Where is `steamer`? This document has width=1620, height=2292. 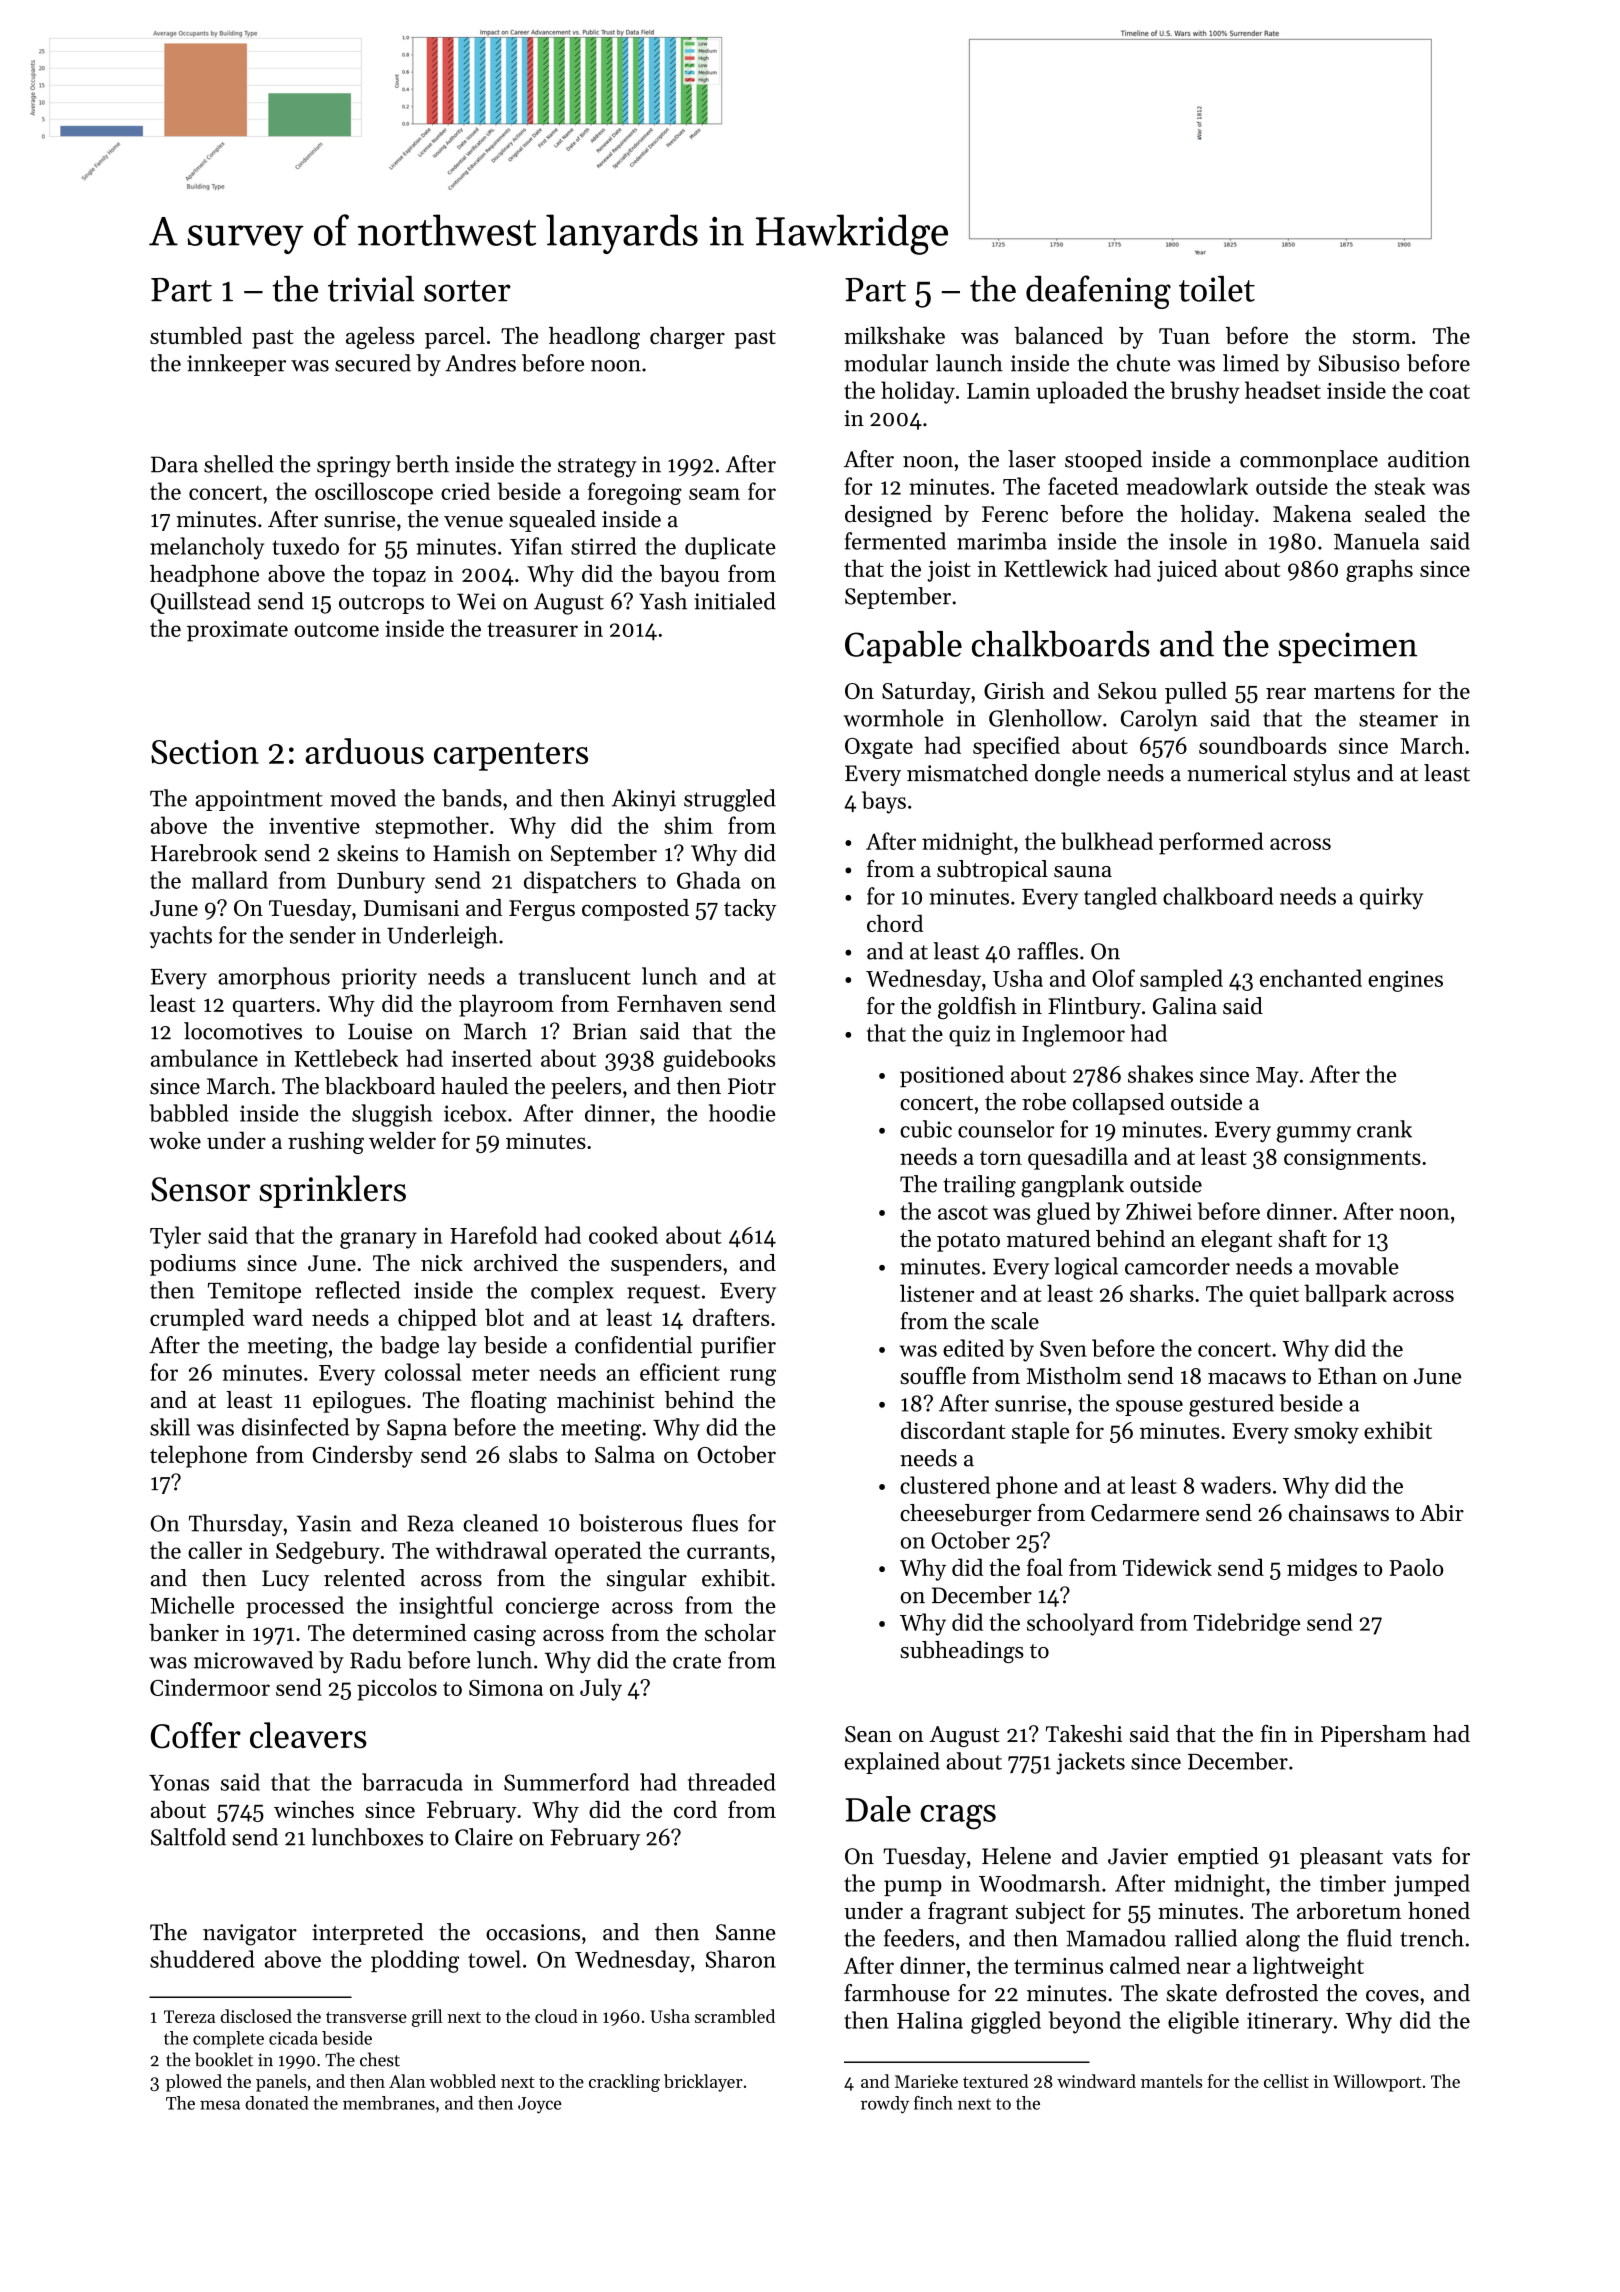 steamer is located at coordinates (1398, 719).
